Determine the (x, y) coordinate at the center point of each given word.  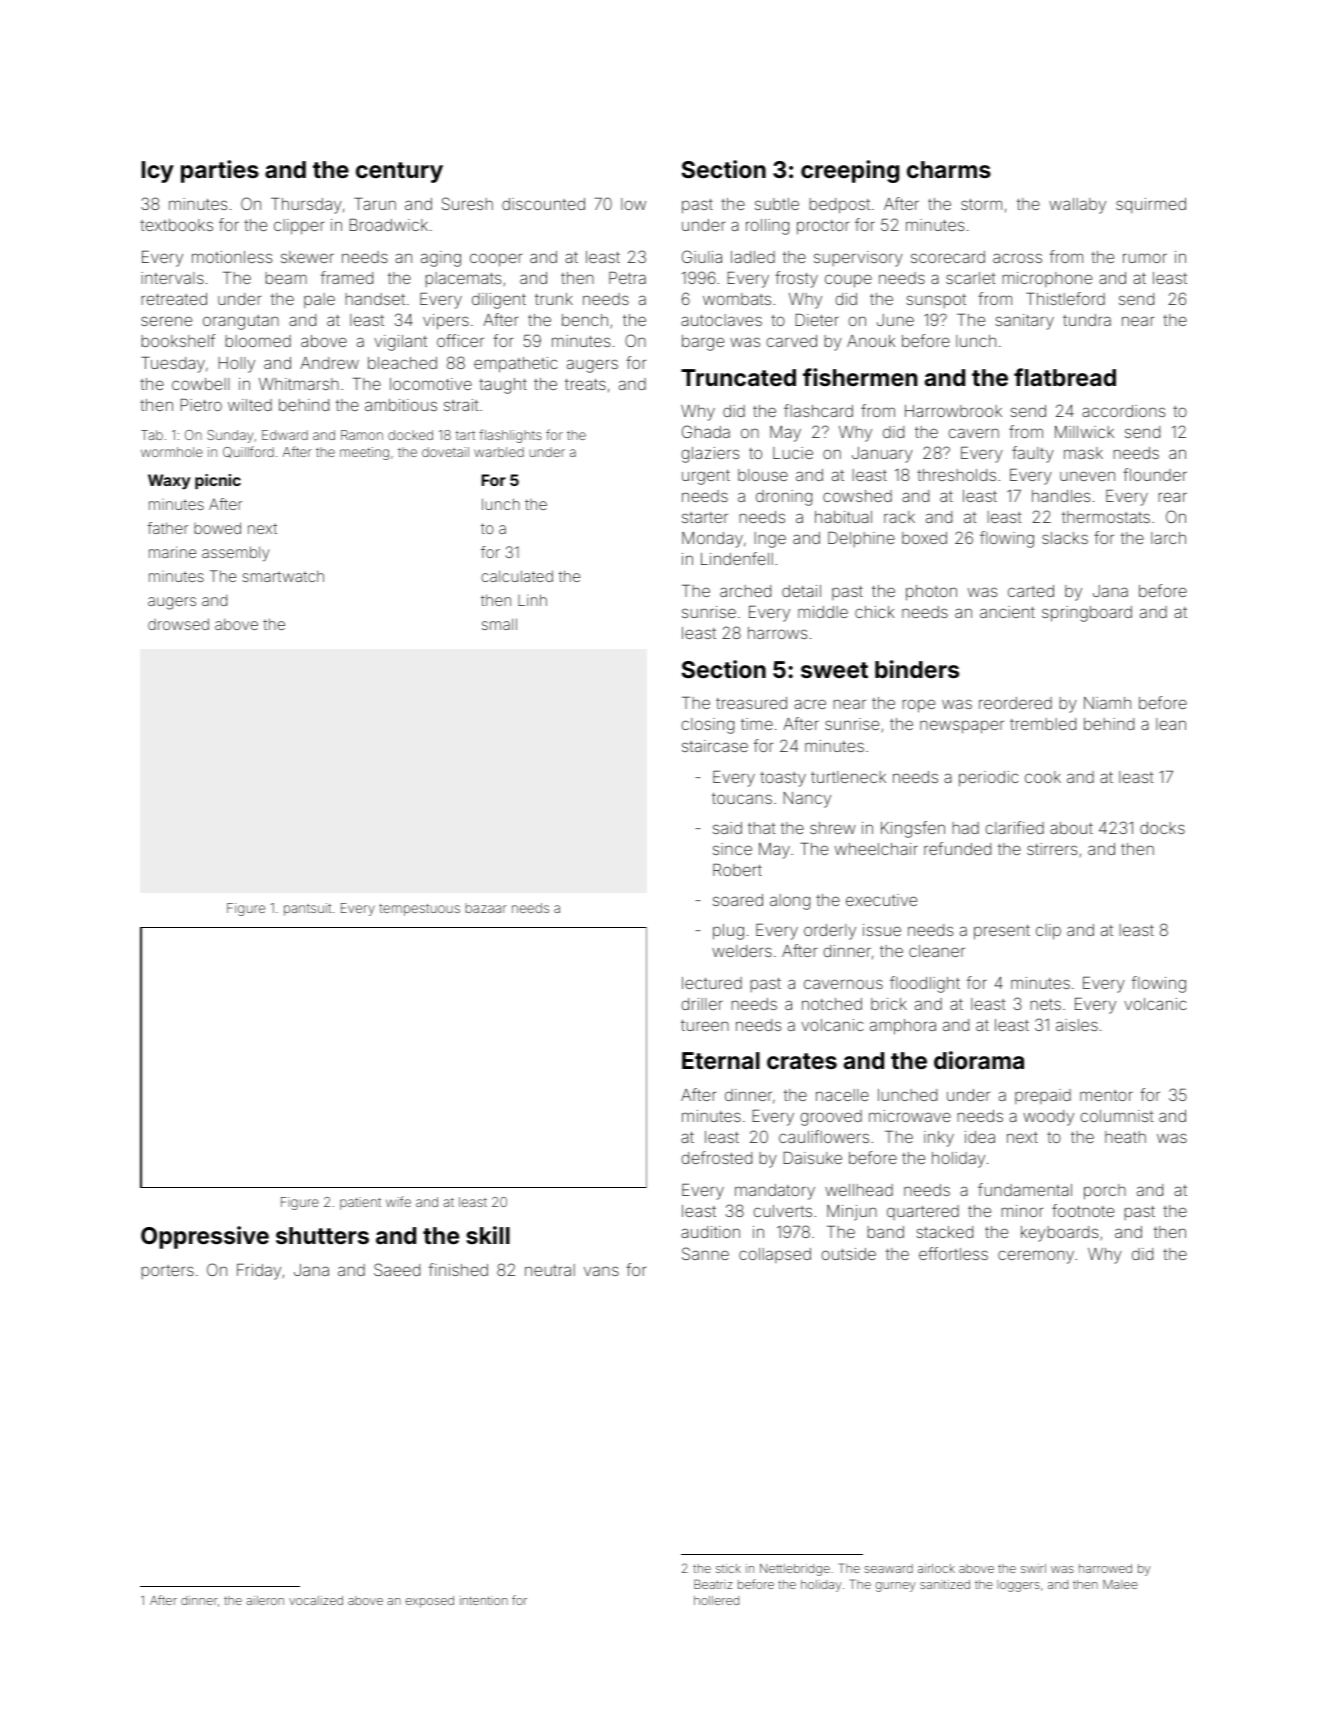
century (399, 172)
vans (601, 1271)
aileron (265, 1600)
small (499, 624)
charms (949, 169)
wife (398, 1201)
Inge (770, 540)
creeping (850, 171)
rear (1173, 497)
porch (1105, 1192)
